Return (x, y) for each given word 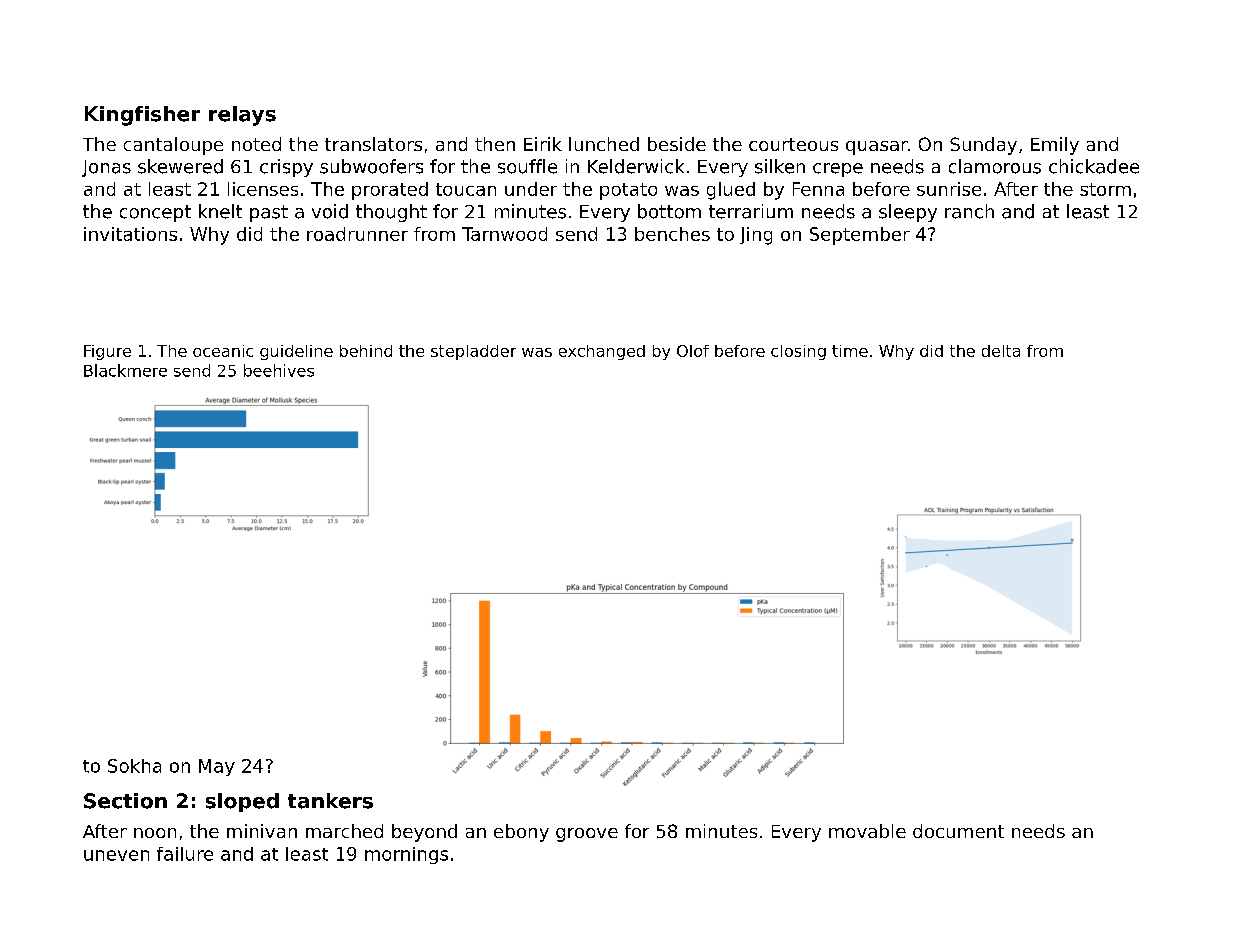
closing (798, 352)
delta (1001, 351)
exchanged (602, 352)
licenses (263, 189)
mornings (406, 855)
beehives (279, 370)
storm (1105, 189)
